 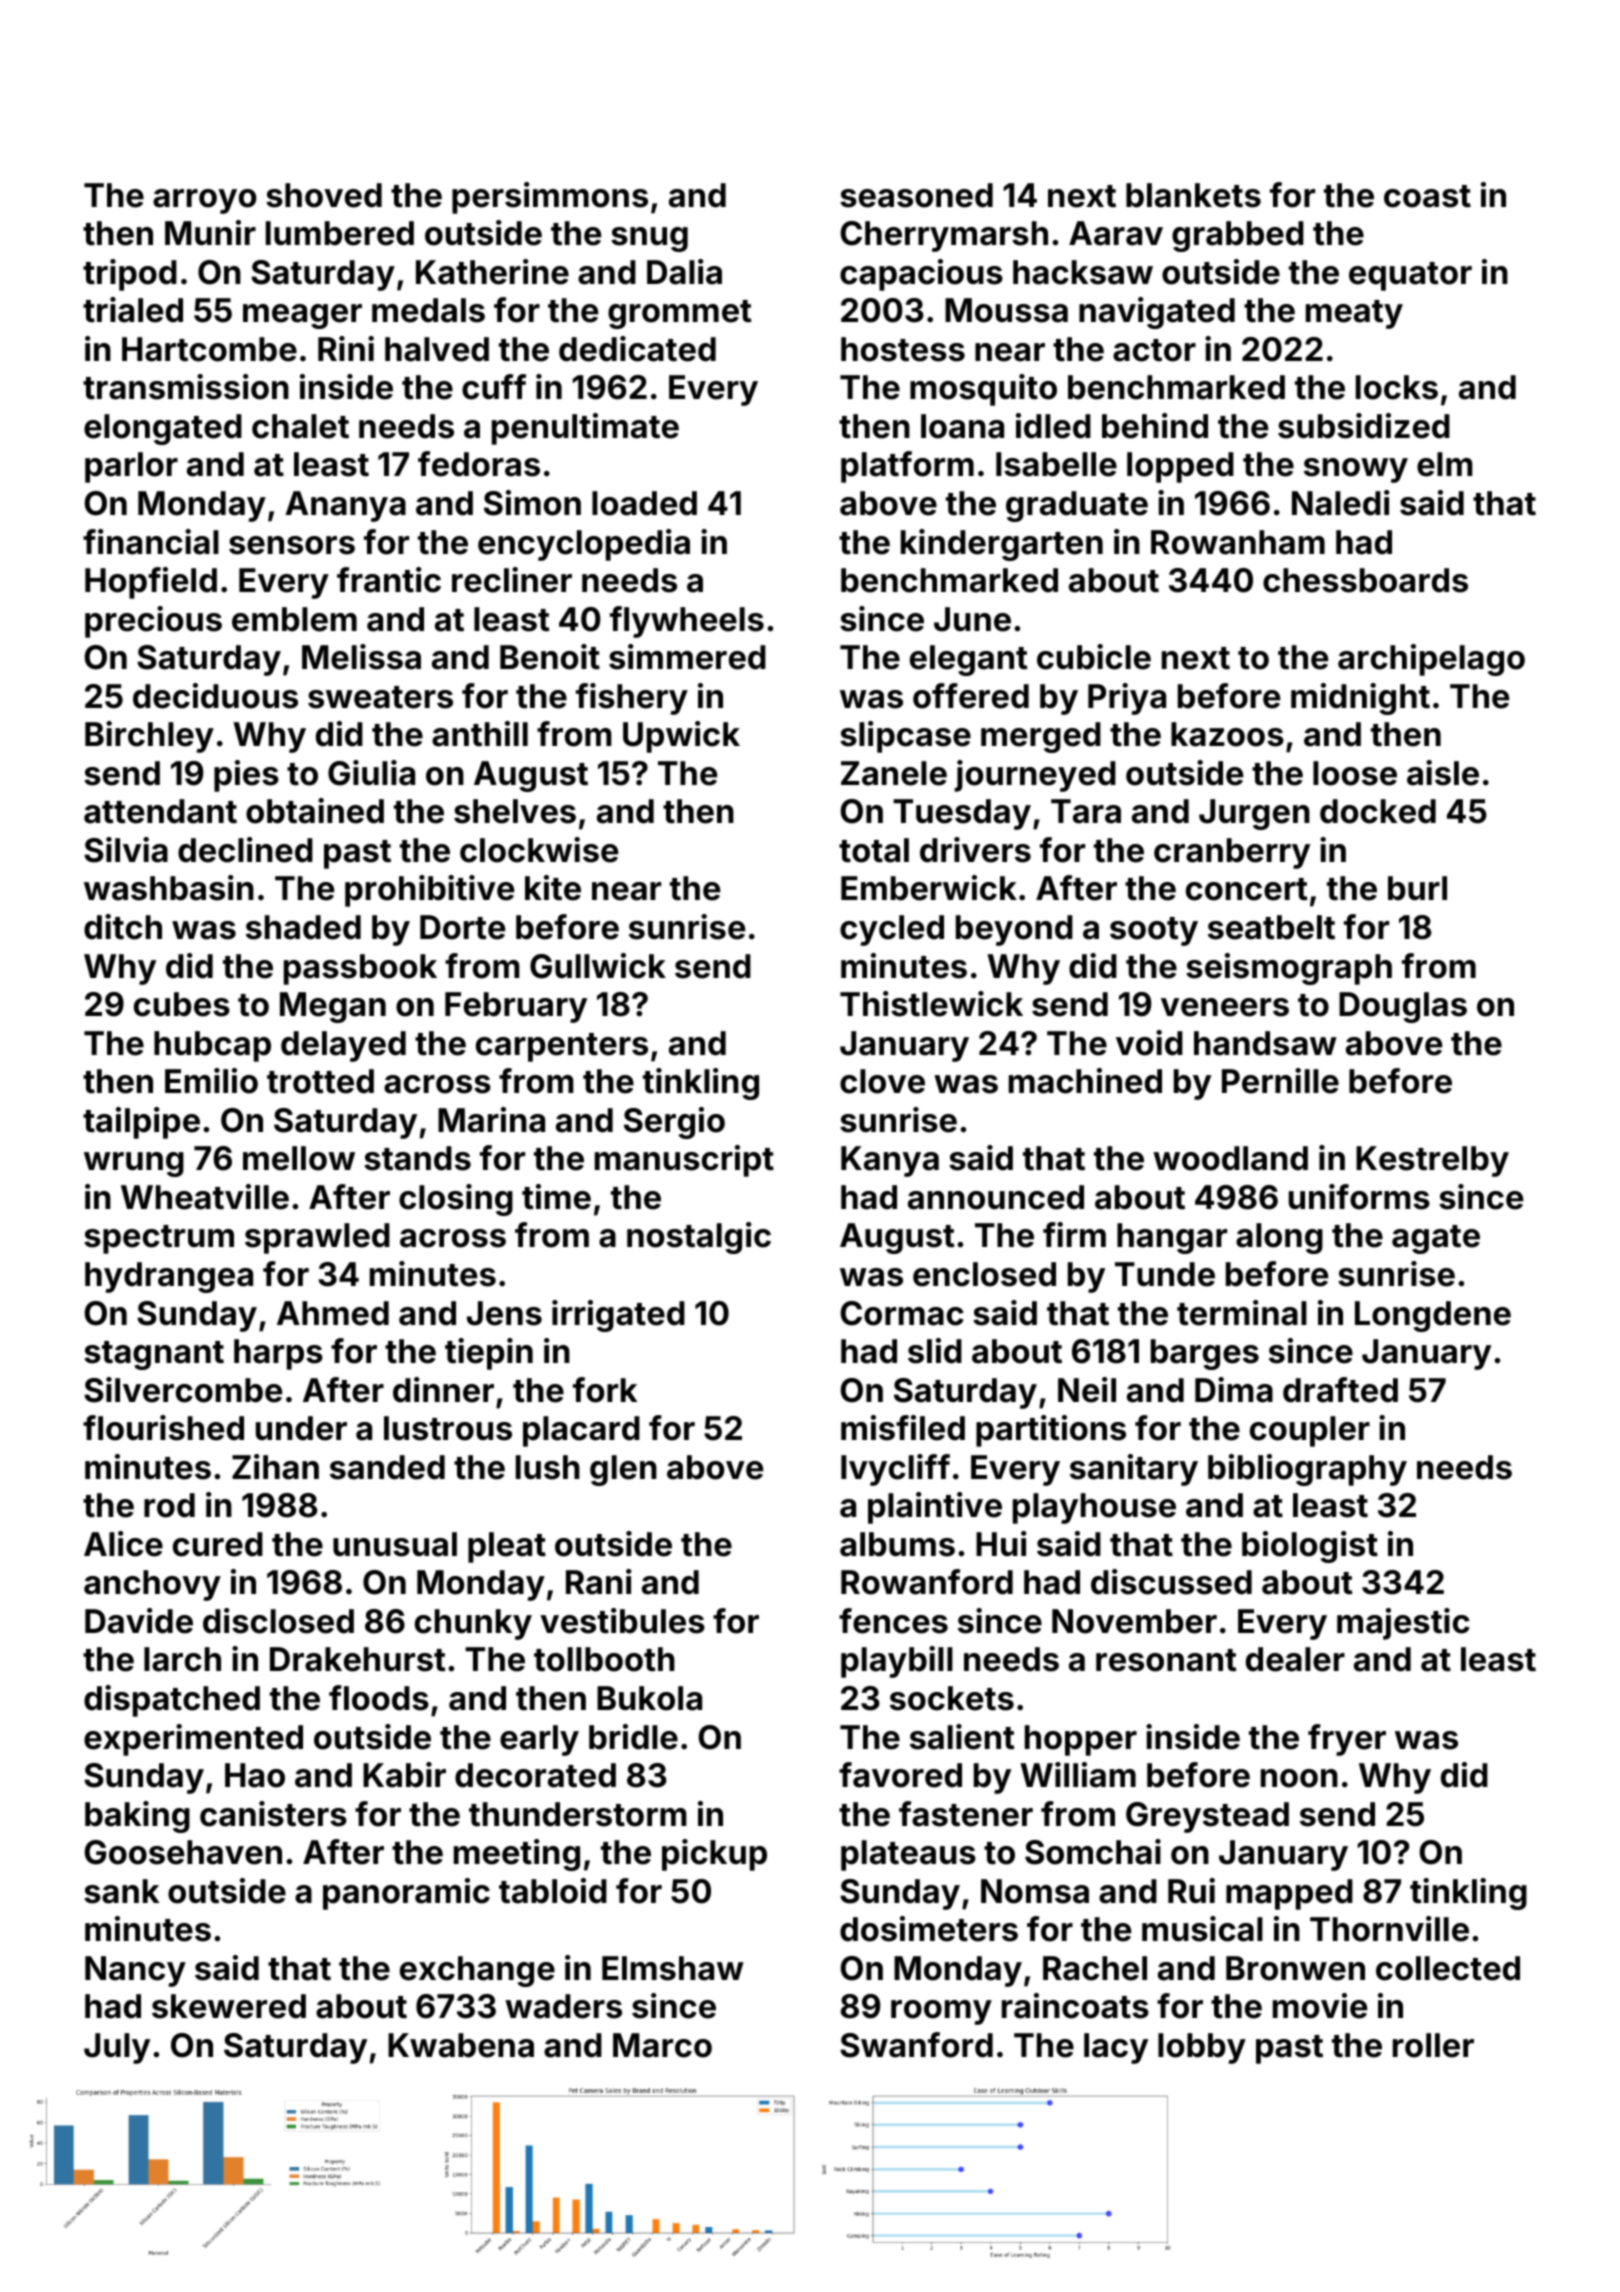 I want to click on partitions, so click(x=1051, y=1431).
